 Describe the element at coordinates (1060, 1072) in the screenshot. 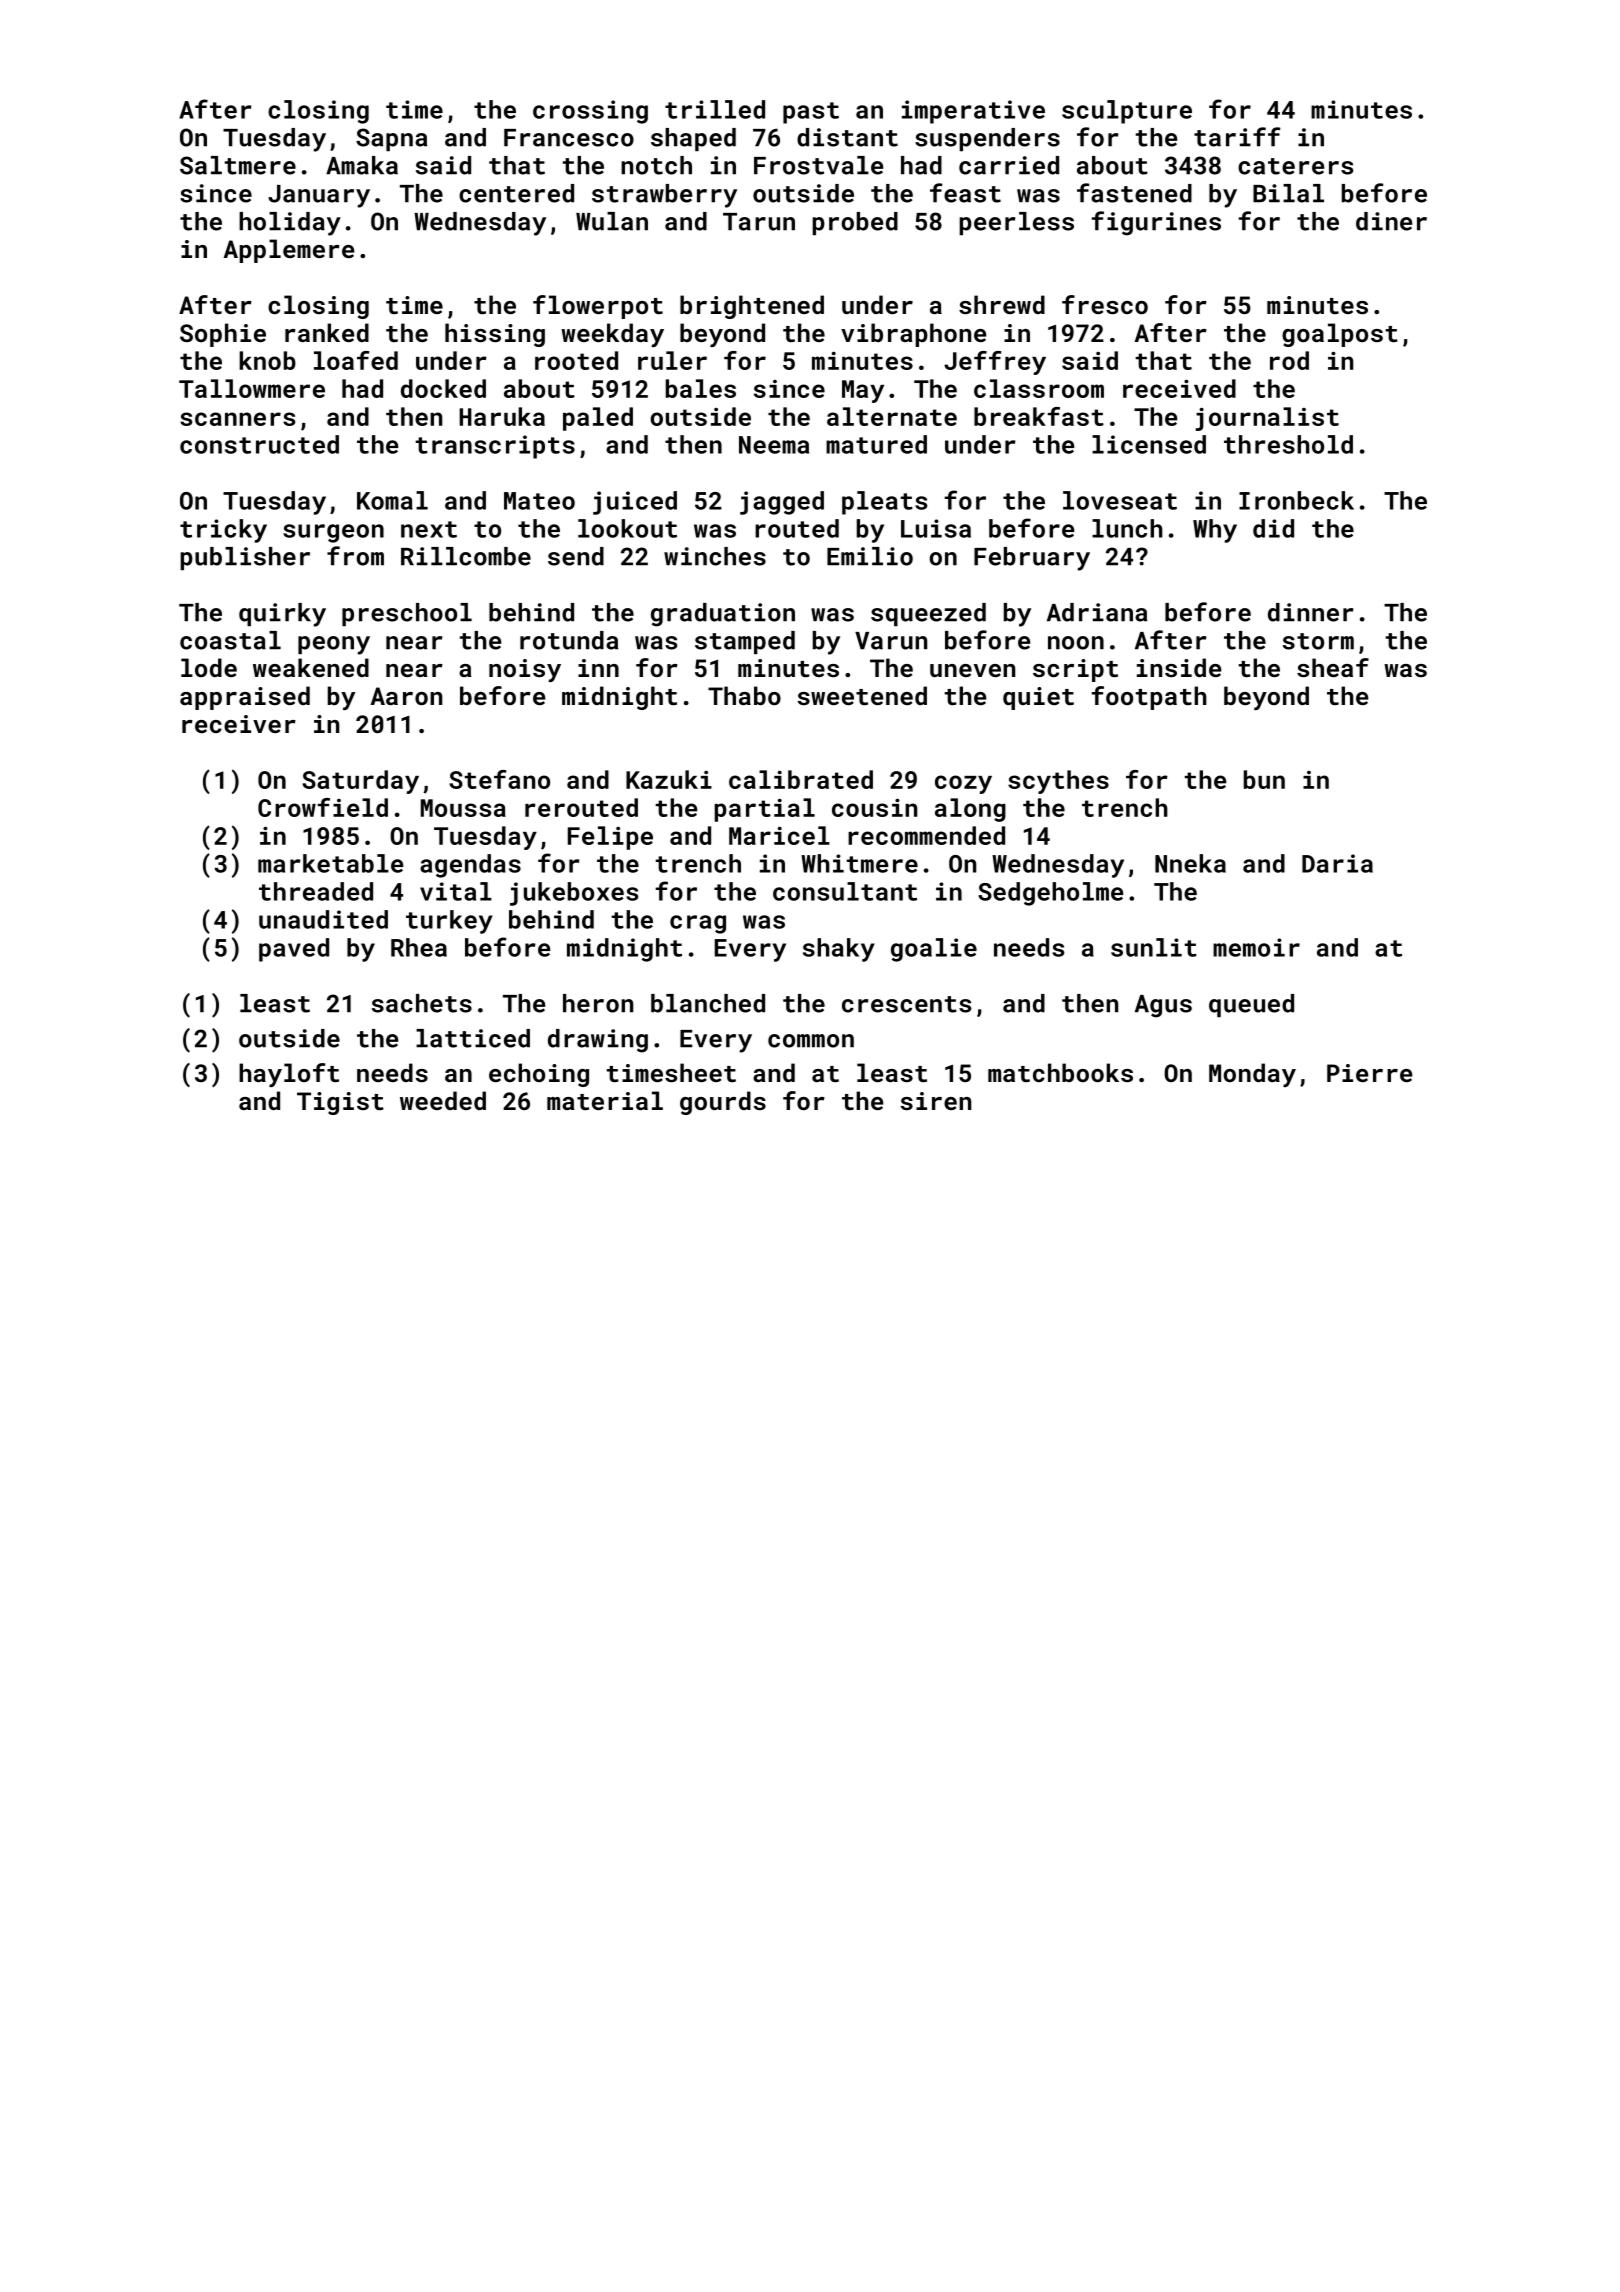

I see `matchbooks` at that location.
